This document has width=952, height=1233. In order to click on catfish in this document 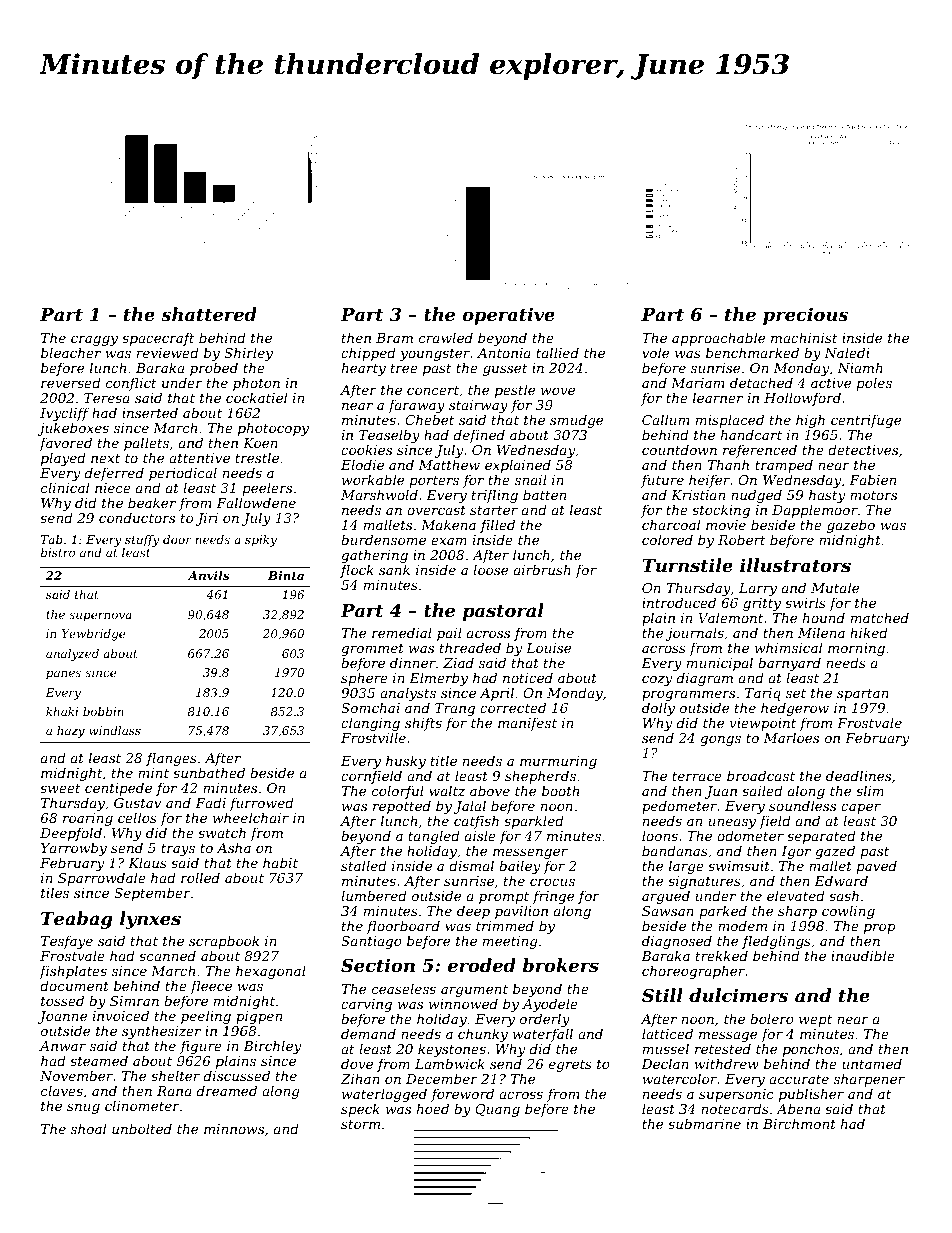, I will do `click(476, 822)`.
